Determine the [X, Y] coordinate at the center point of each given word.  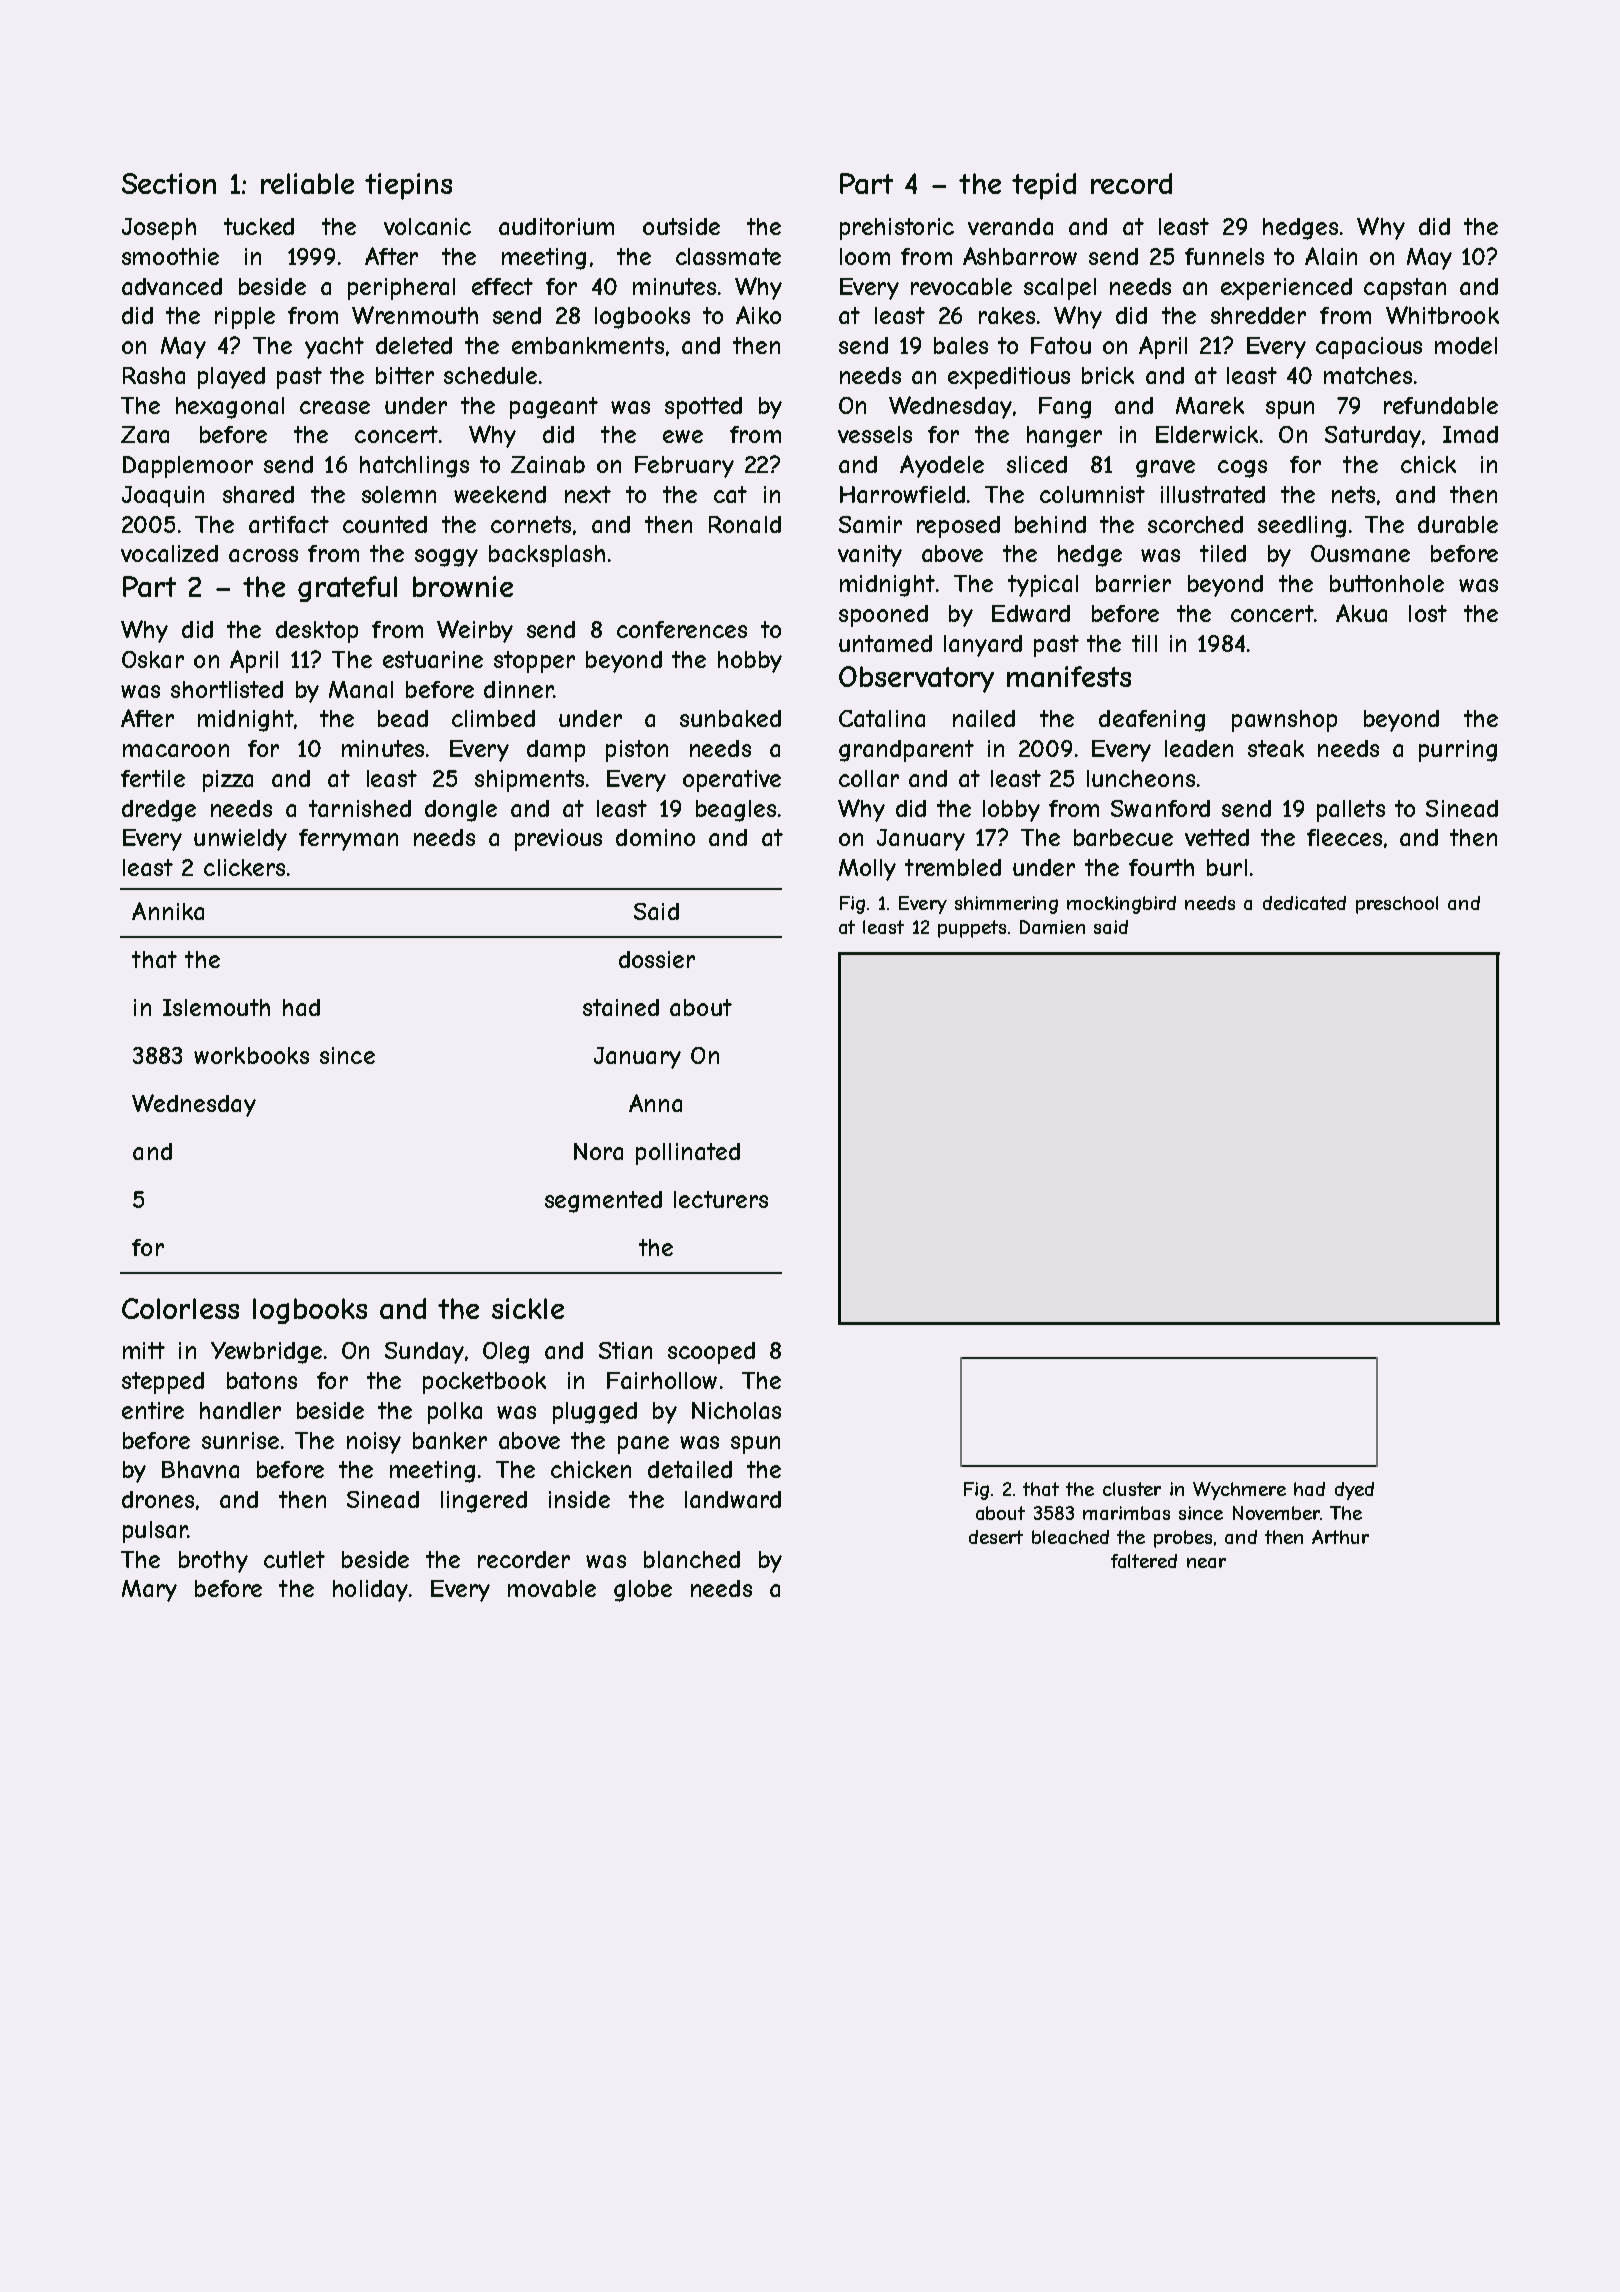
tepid [1044, 186]
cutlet [294, 1559]
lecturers [721, 1199]
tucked [259, 226]
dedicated [1304, 903]
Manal [361, 689]
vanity [870, 556]
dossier [657, 959]
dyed [1354, 1491]
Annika [168, 911]
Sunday [424, 1353]
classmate [728, 256]
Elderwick [1207, 434]
